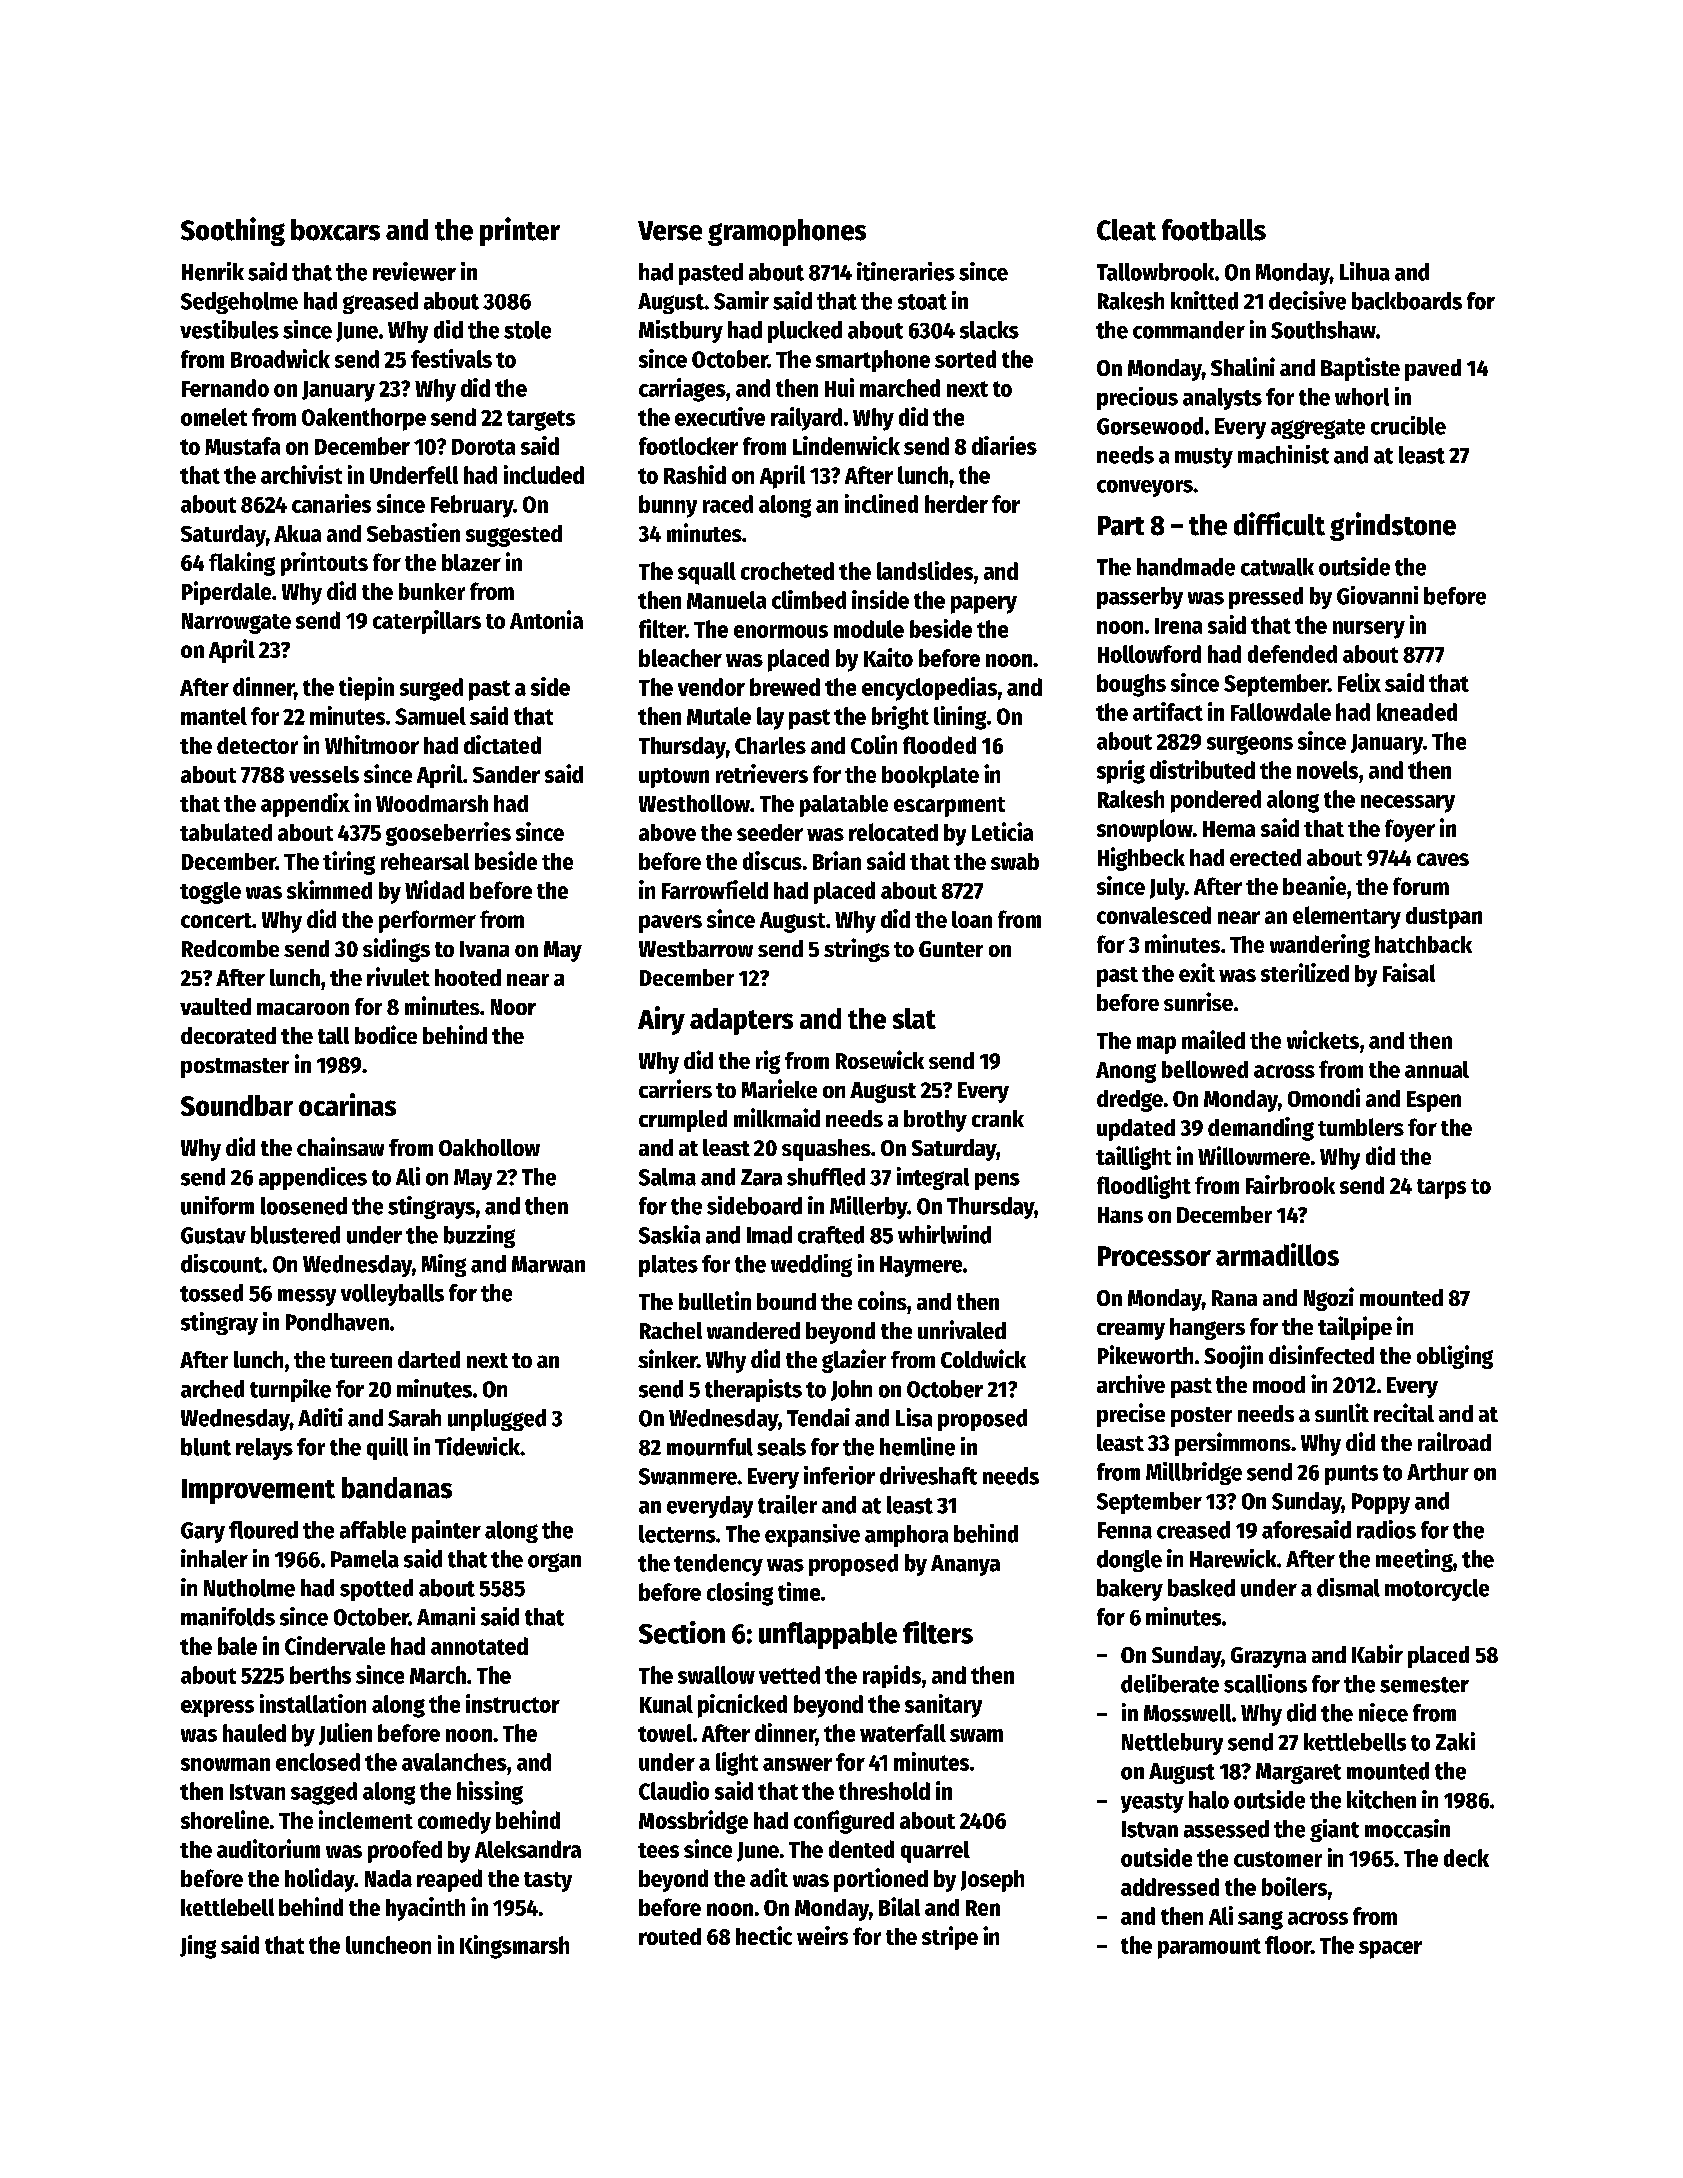  I want to click on stripe, so click(950, 1938).
